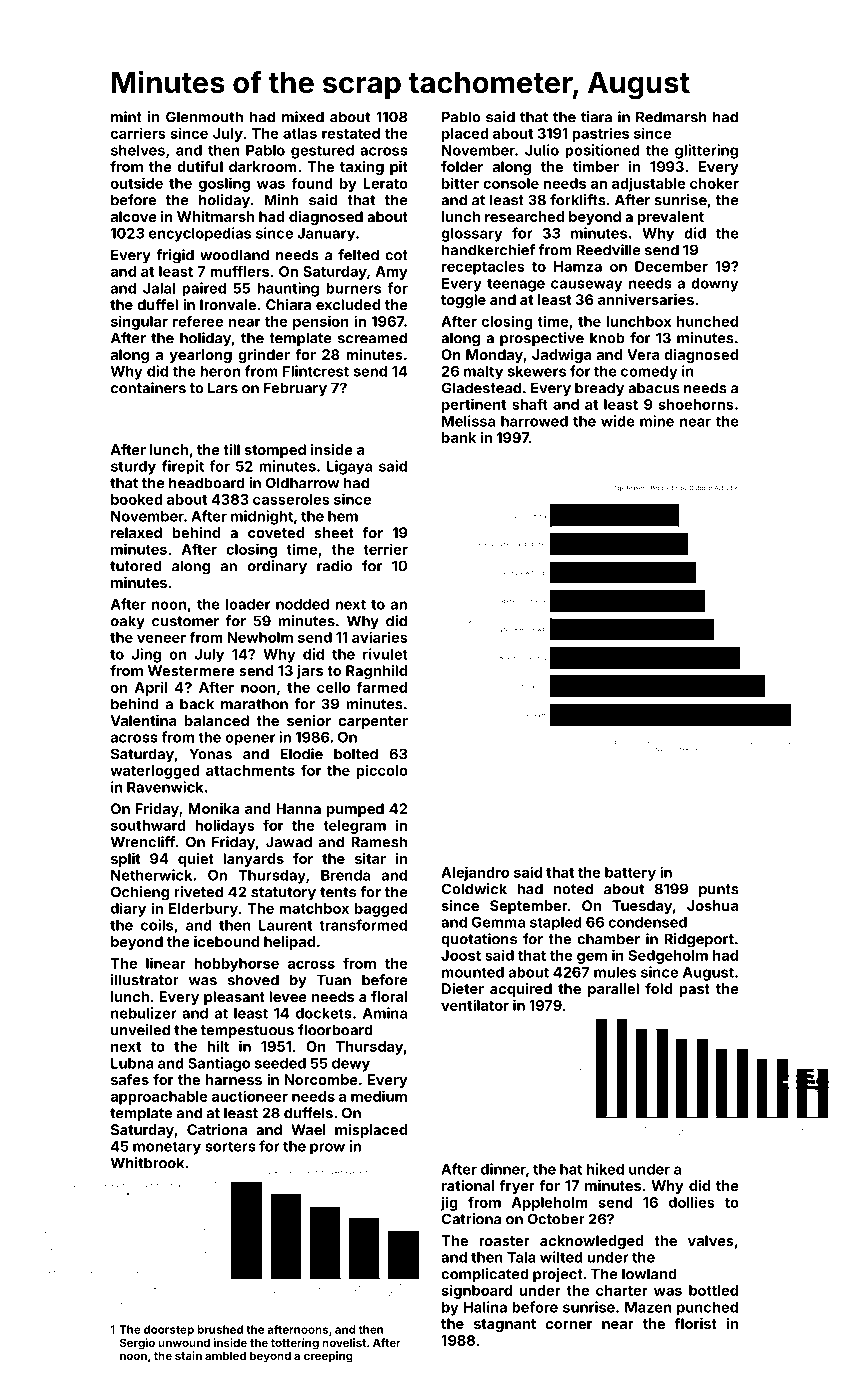 This image has height=1400, width=849. What do you see at coordinates (225, 1355) in the image?
I see `ambled` at bounding box center [225, 1355].
